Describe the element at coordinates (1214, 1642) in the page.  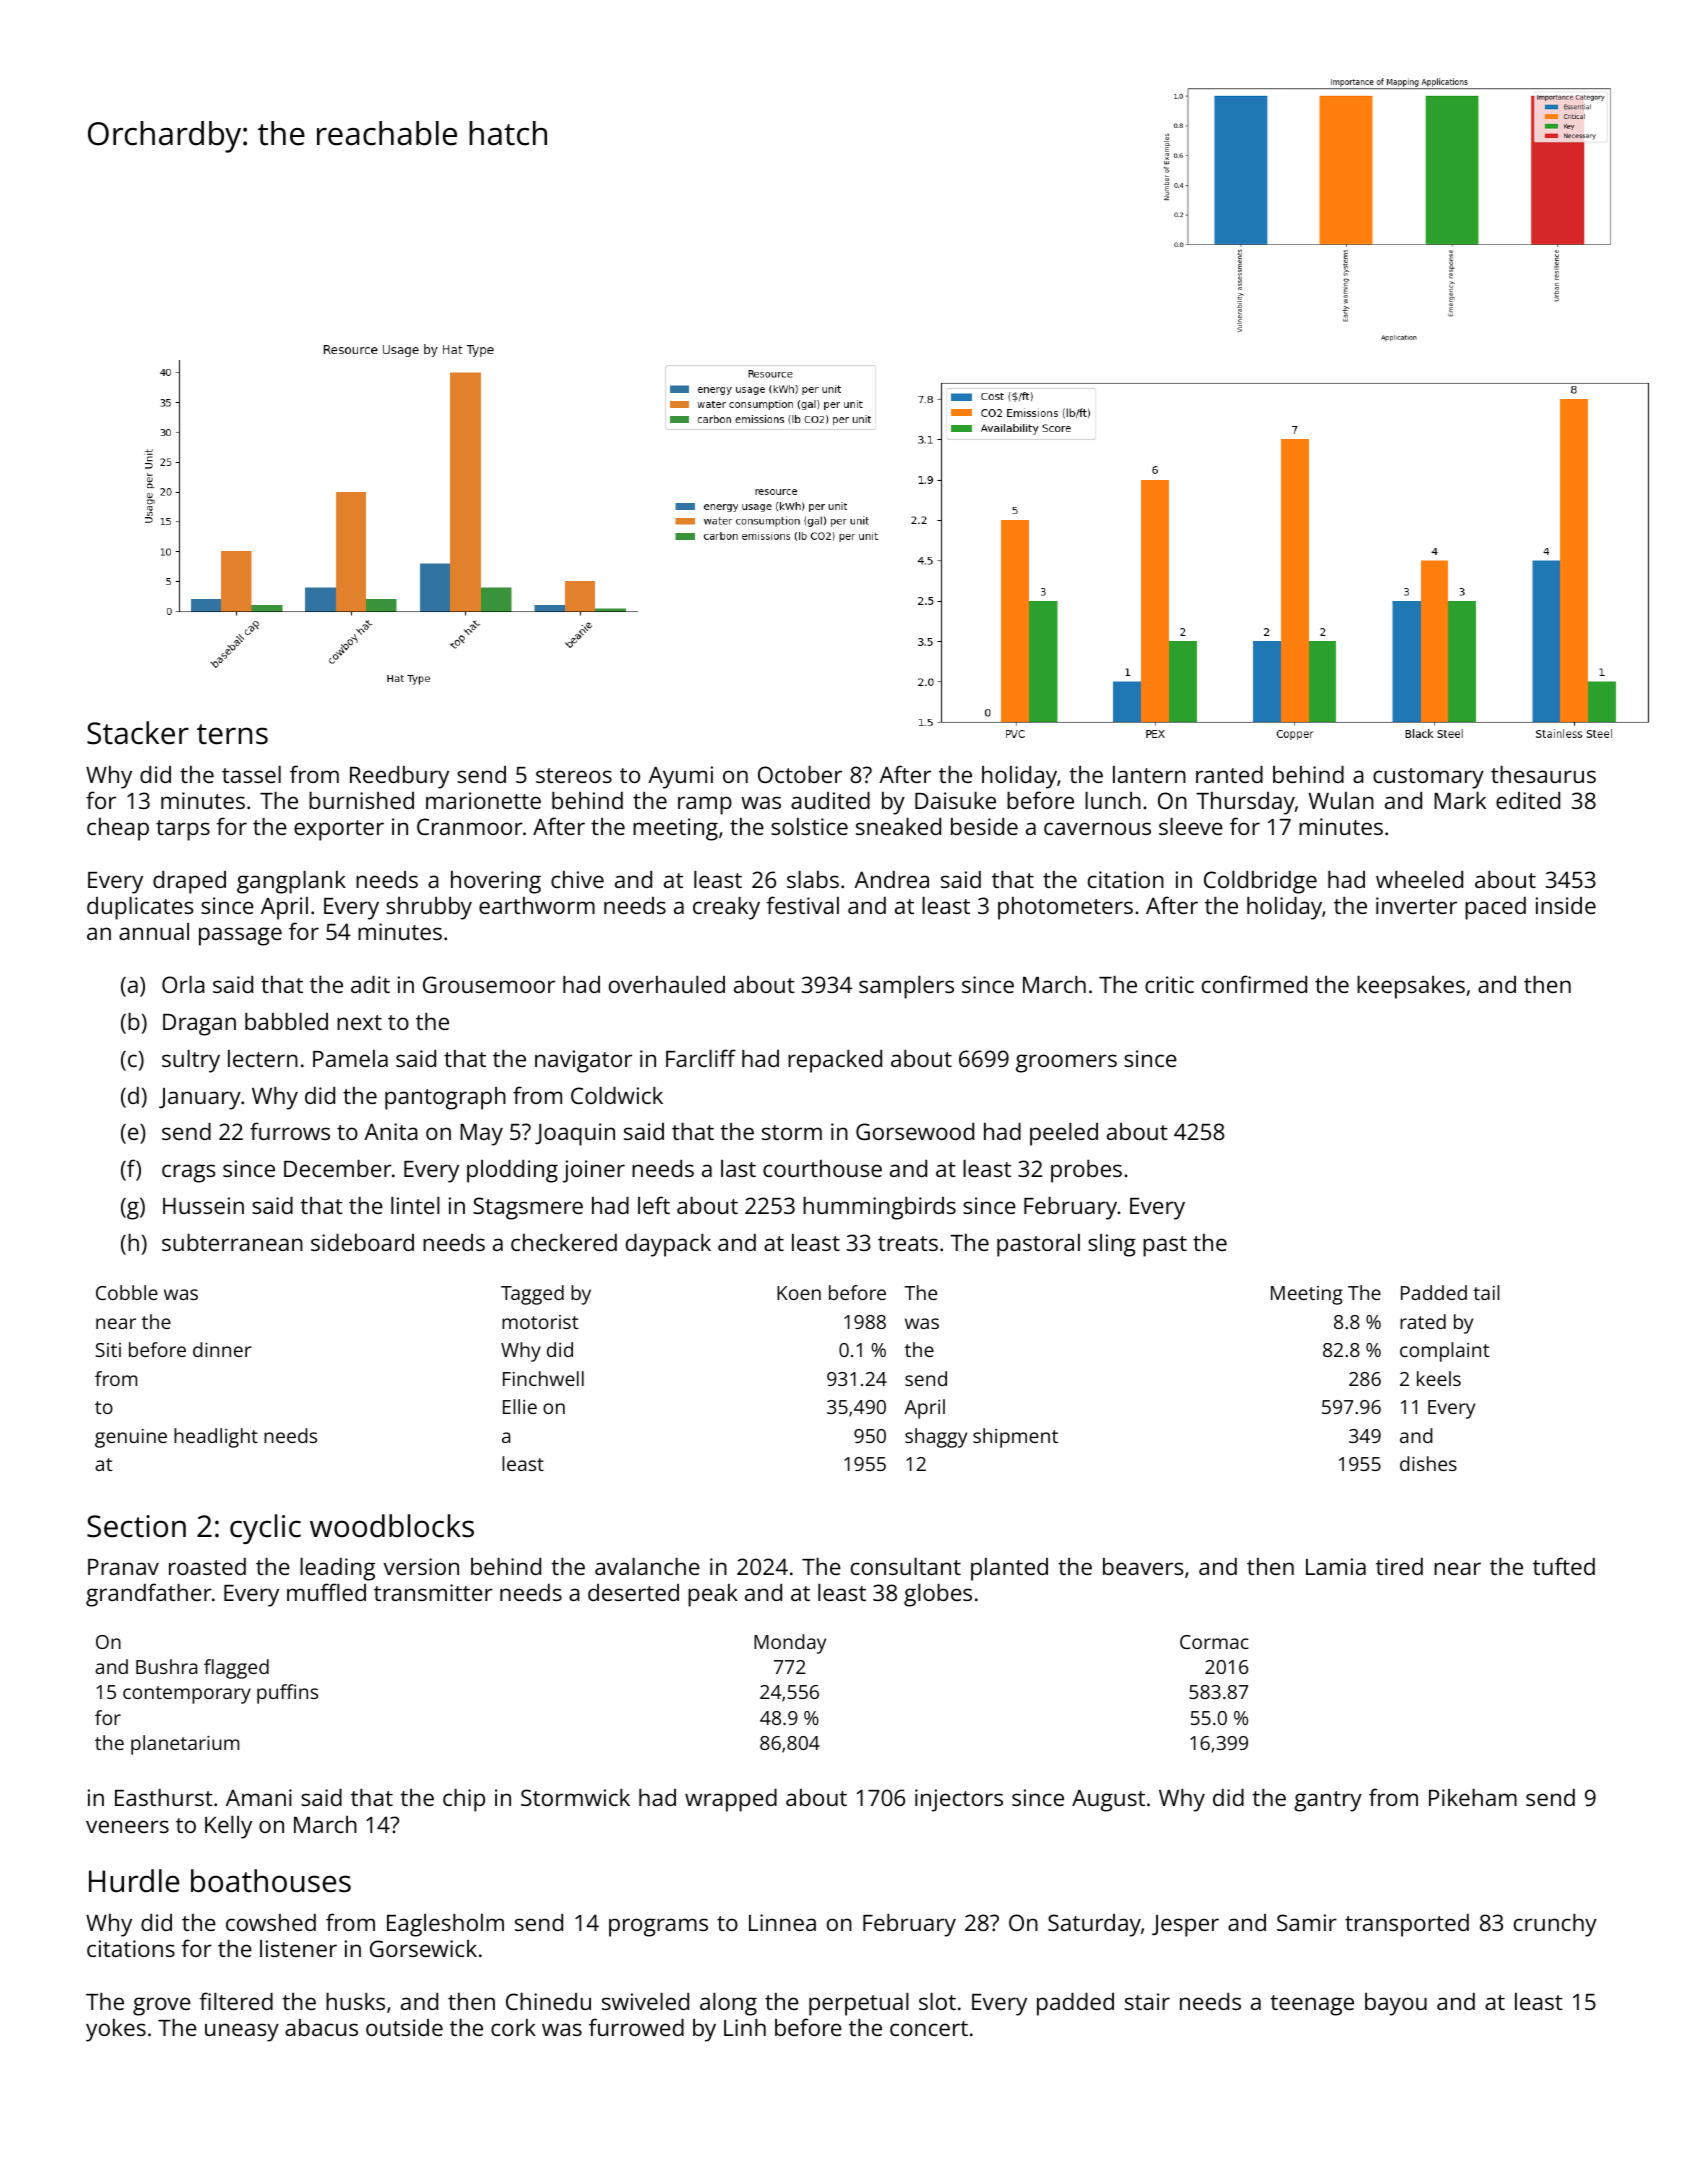
I see `Cormac` at that location.
